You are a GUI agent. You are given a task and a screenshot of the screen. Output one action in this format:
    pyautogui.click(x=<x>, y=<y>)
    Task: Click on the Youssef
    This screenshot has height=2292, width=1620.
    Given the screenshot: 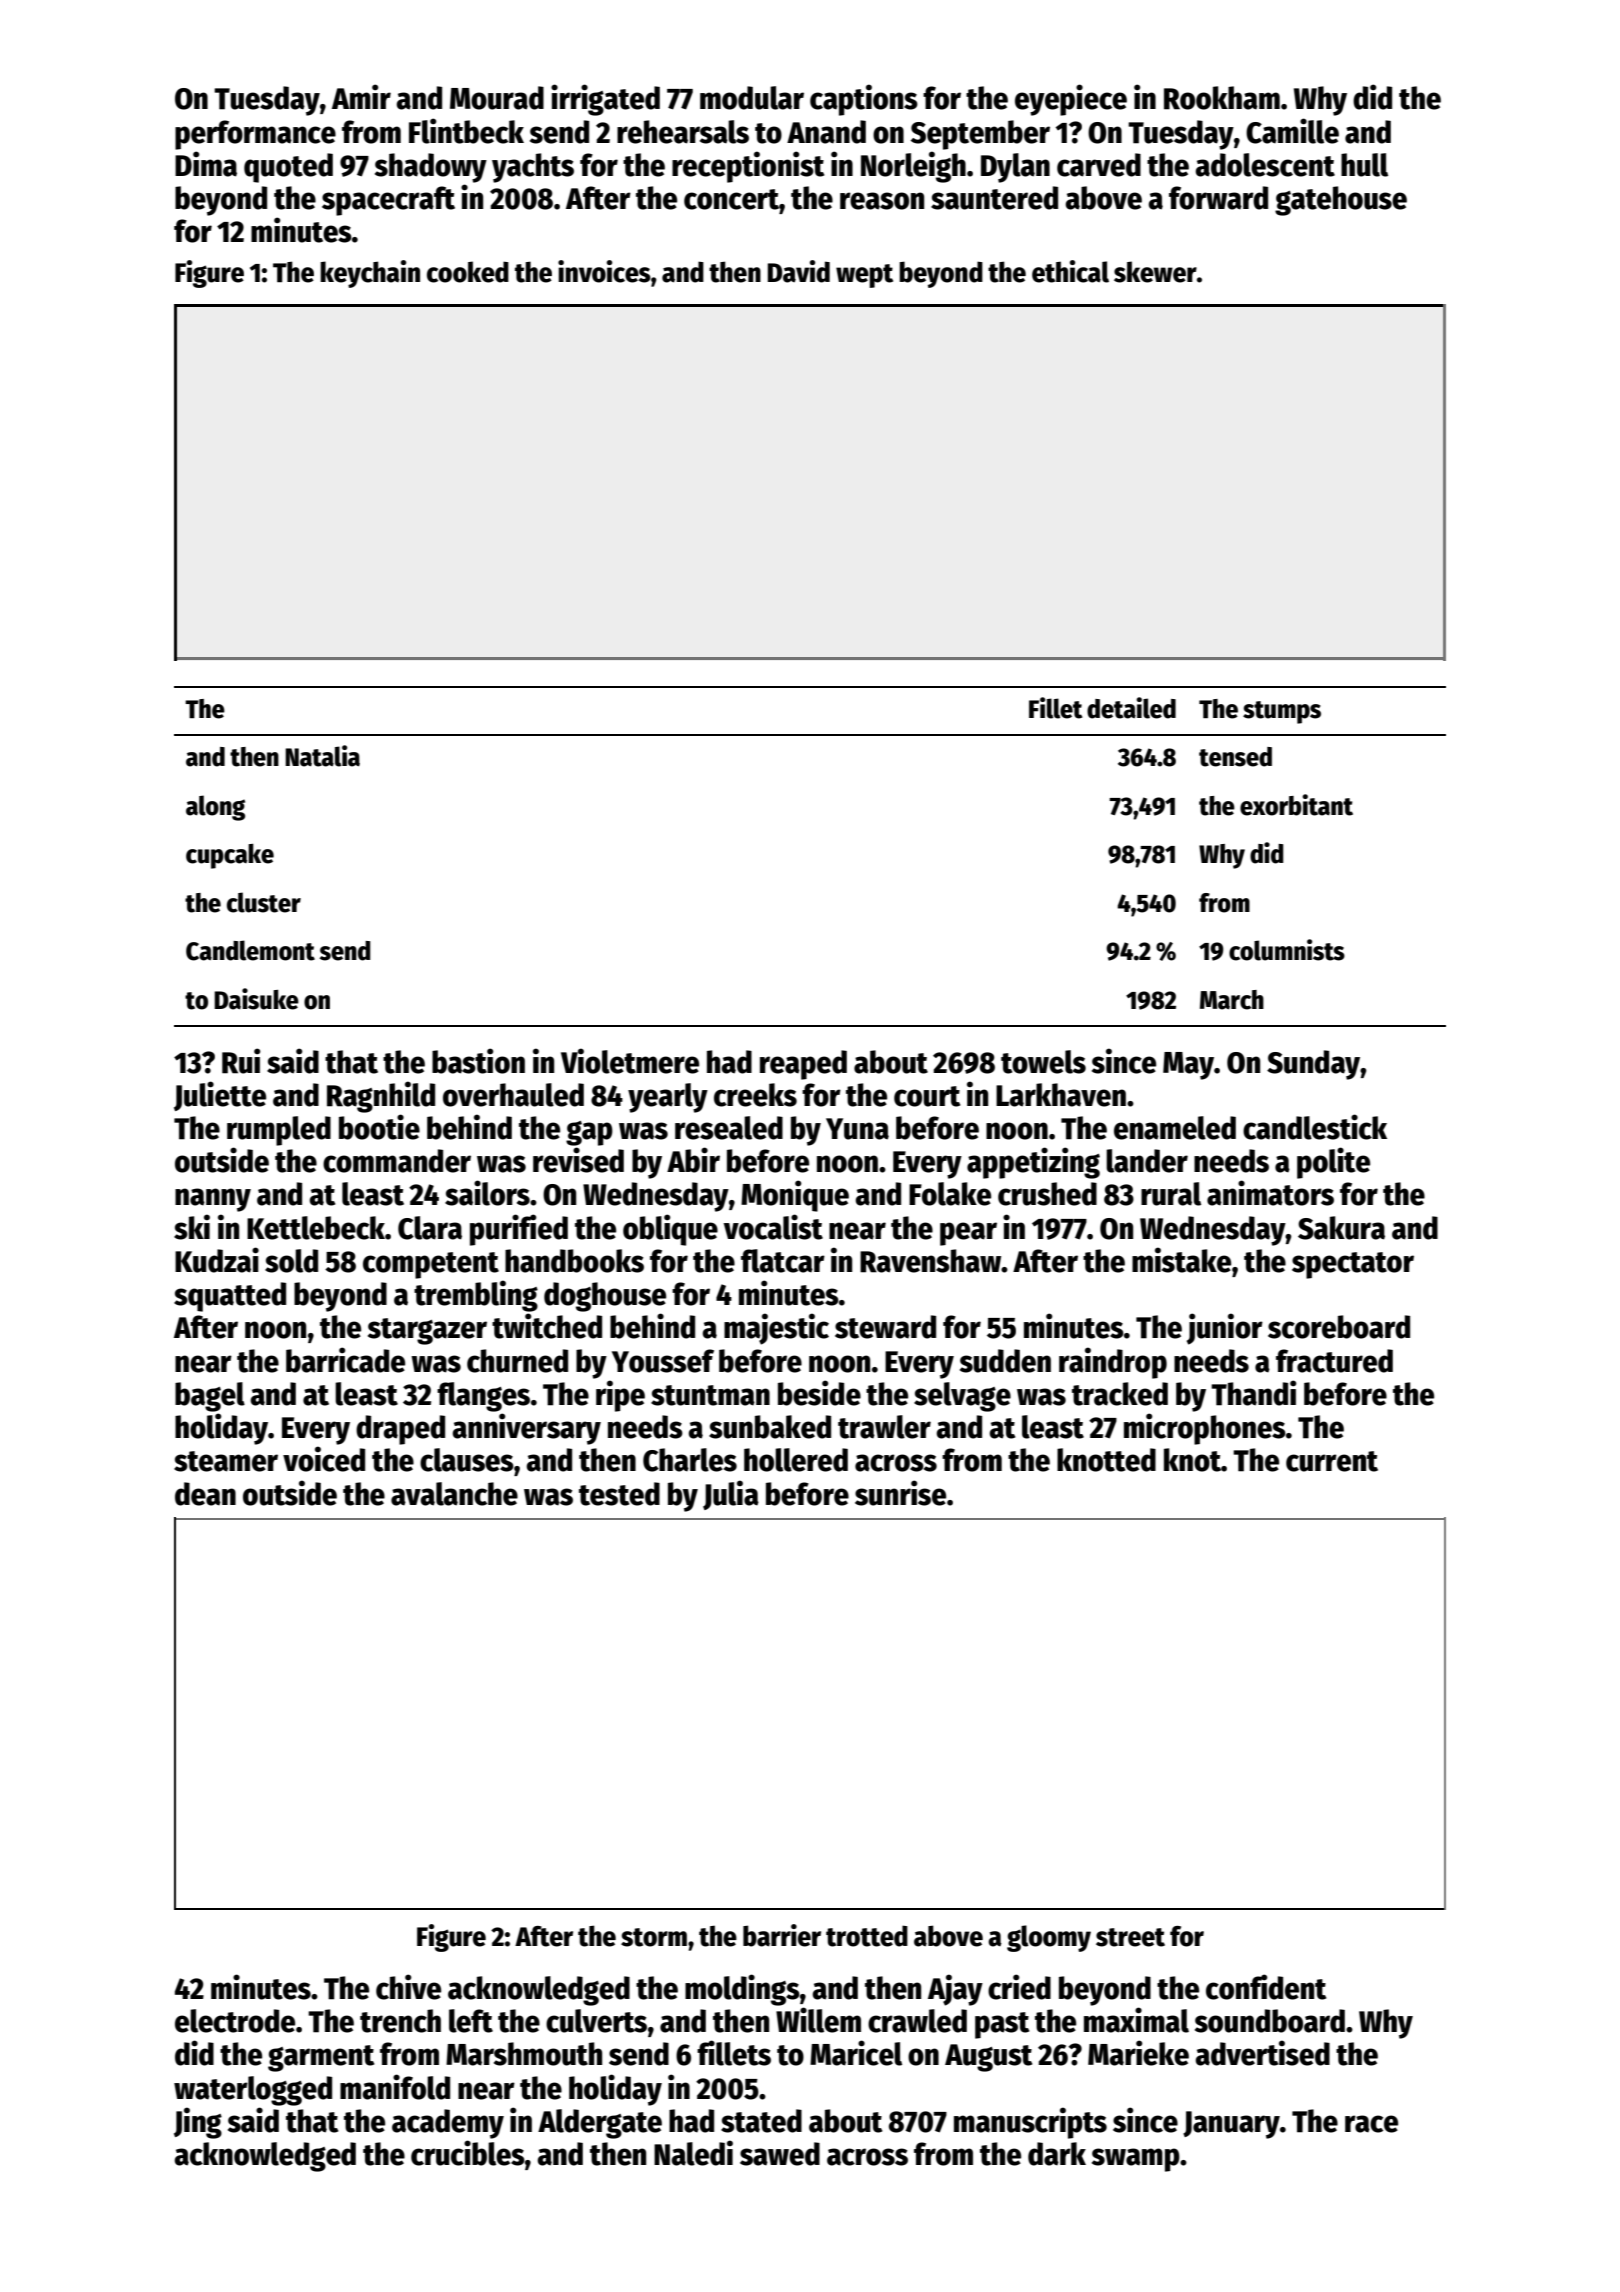 What is the action you would take?
    pyautogui.click(x=663, y=1361)
